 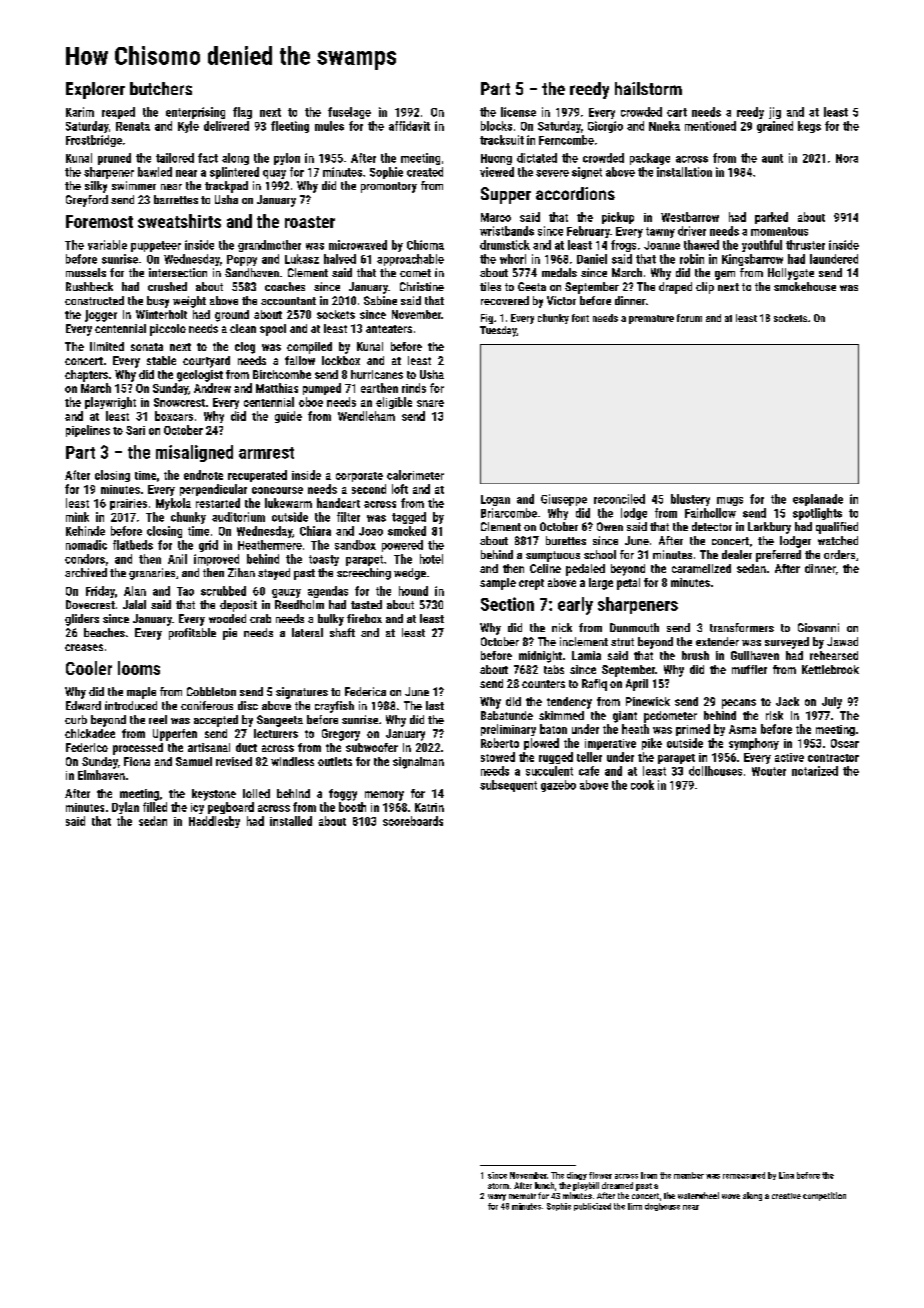 I want to click on Haddlesby, so click(x=214, y=822).
